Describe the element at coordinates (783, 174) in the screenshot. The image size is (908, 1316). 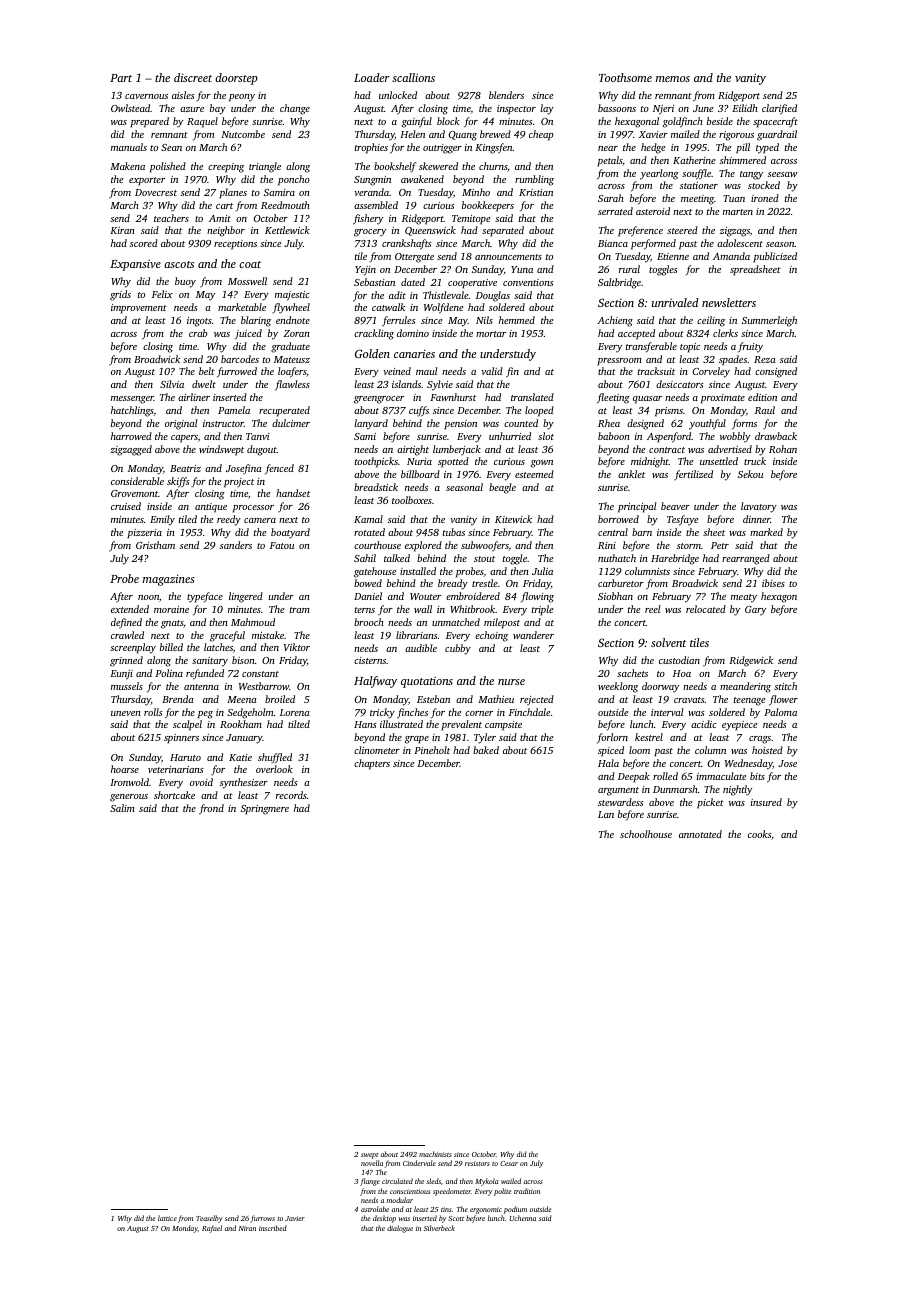
I see `seesaw` at that location.
